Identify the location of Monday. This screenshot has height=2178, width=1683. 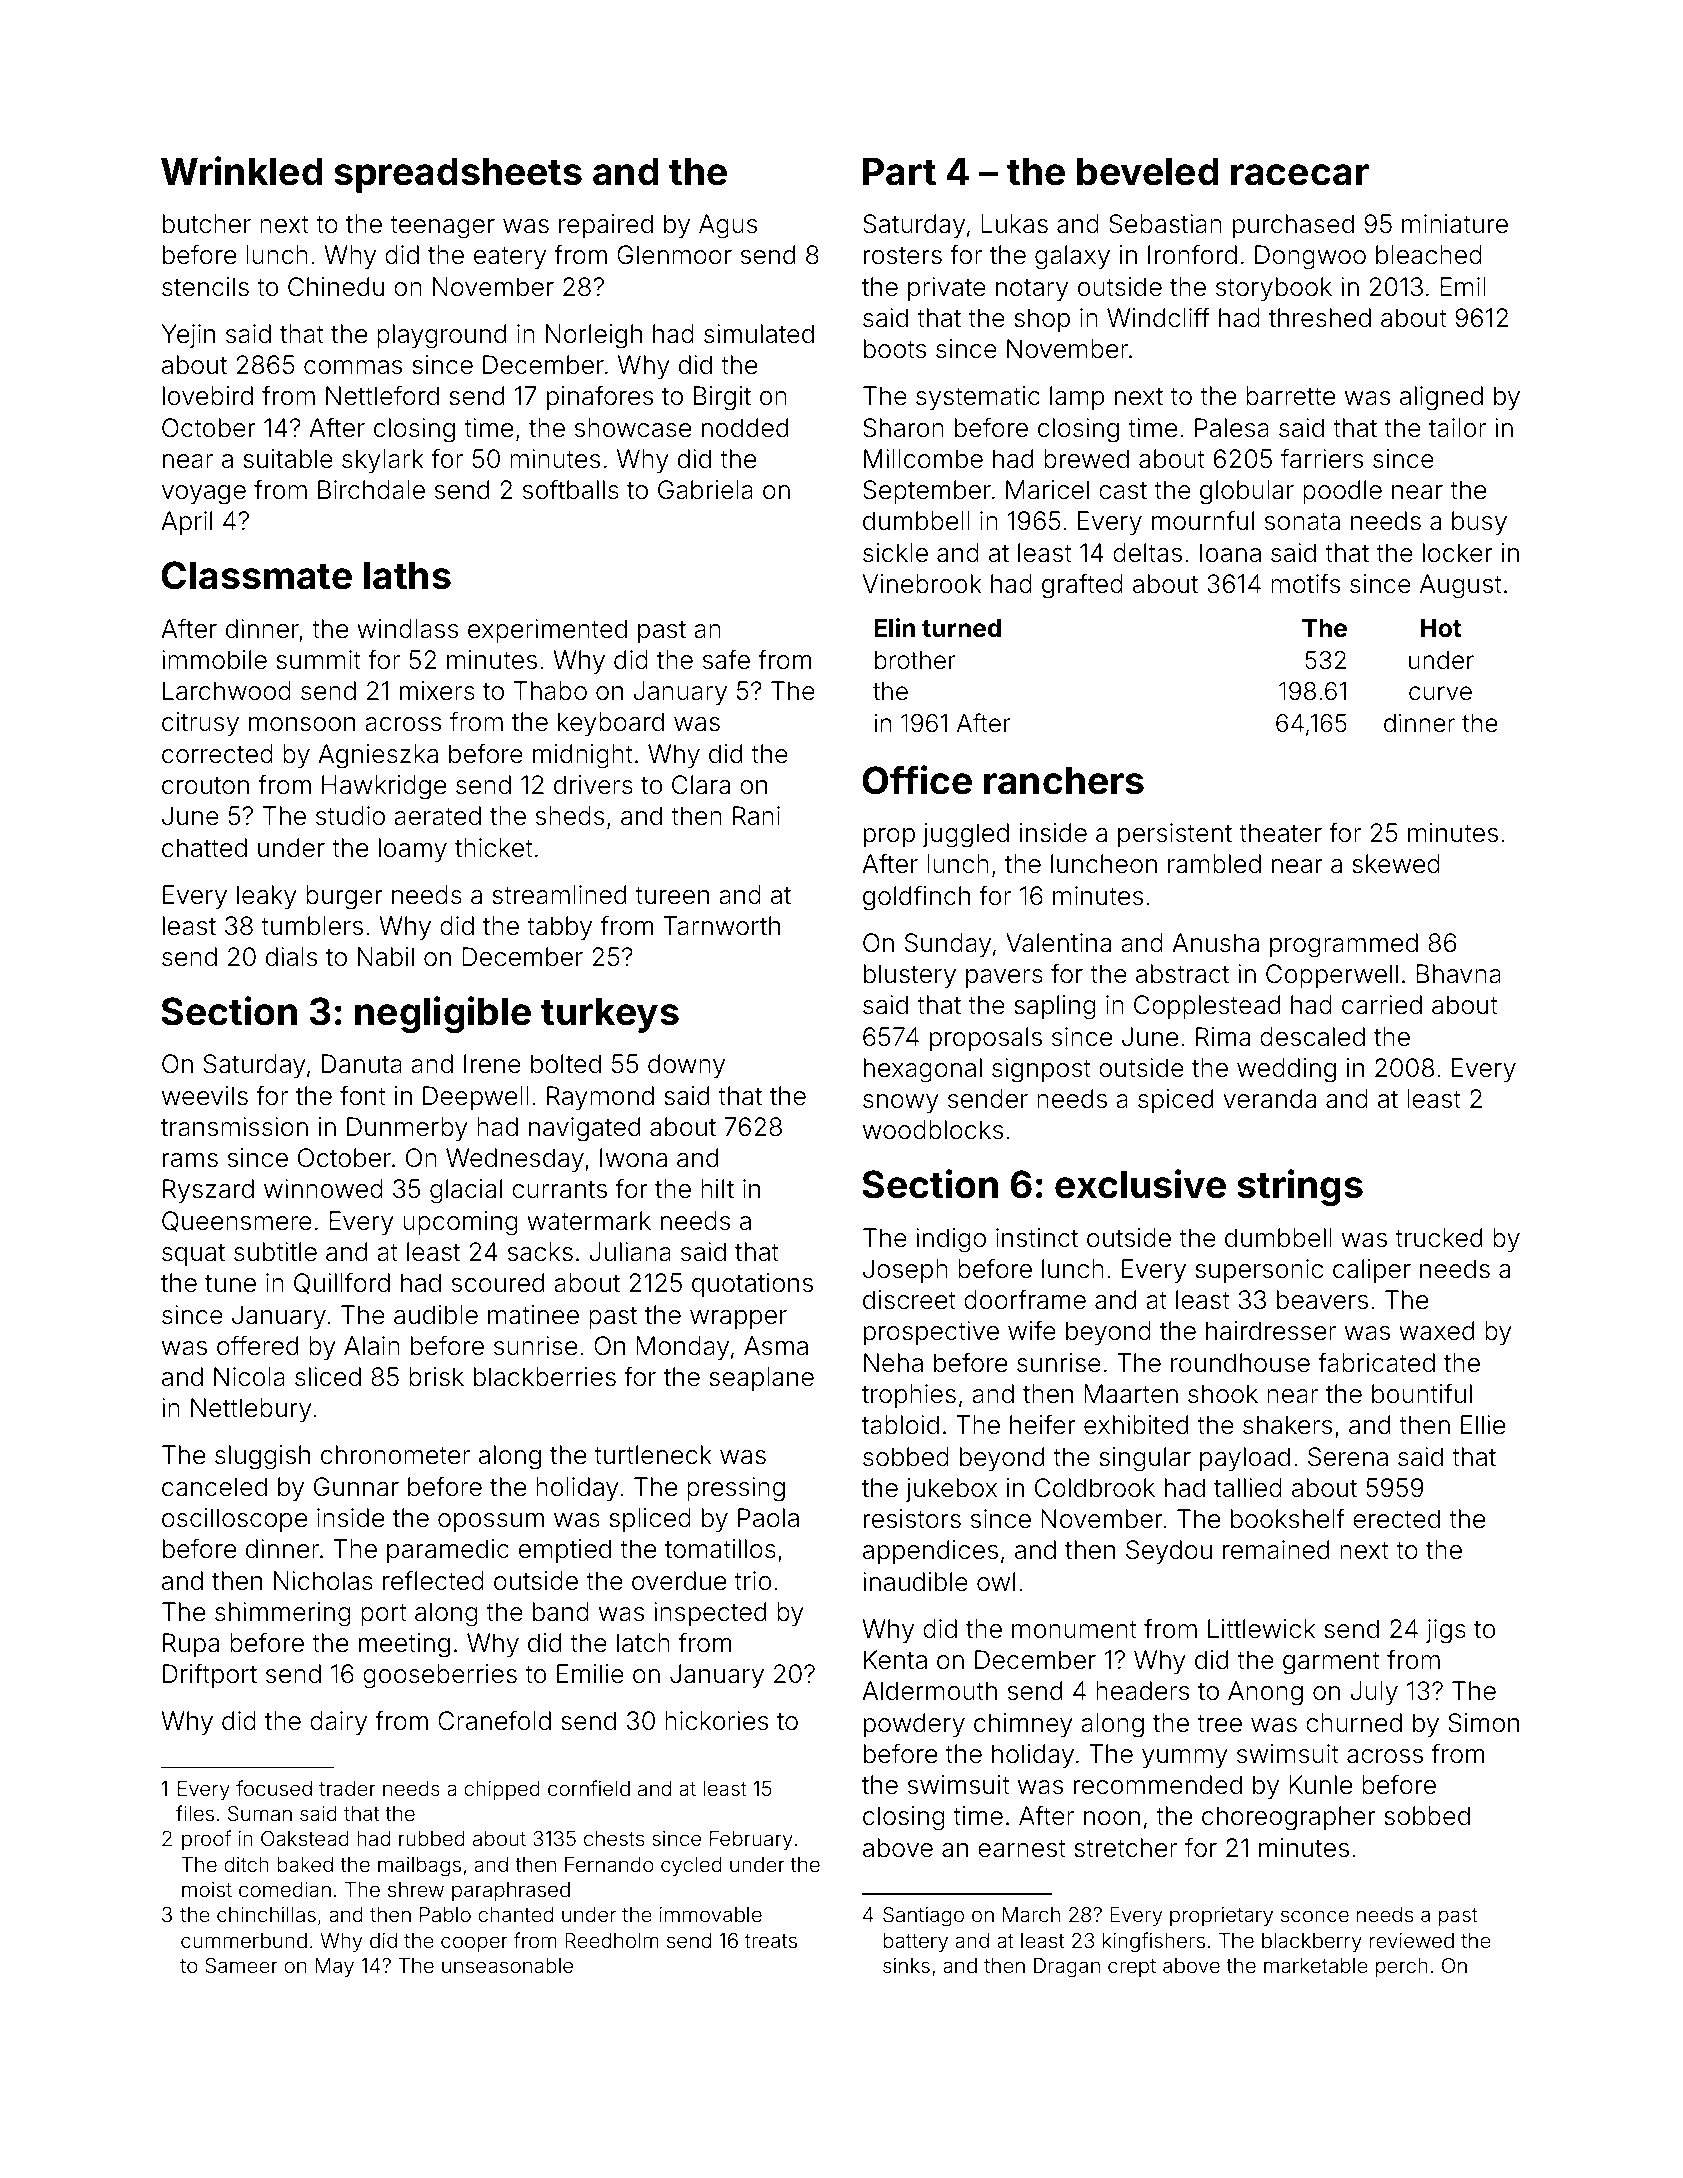
(682, 1348).
